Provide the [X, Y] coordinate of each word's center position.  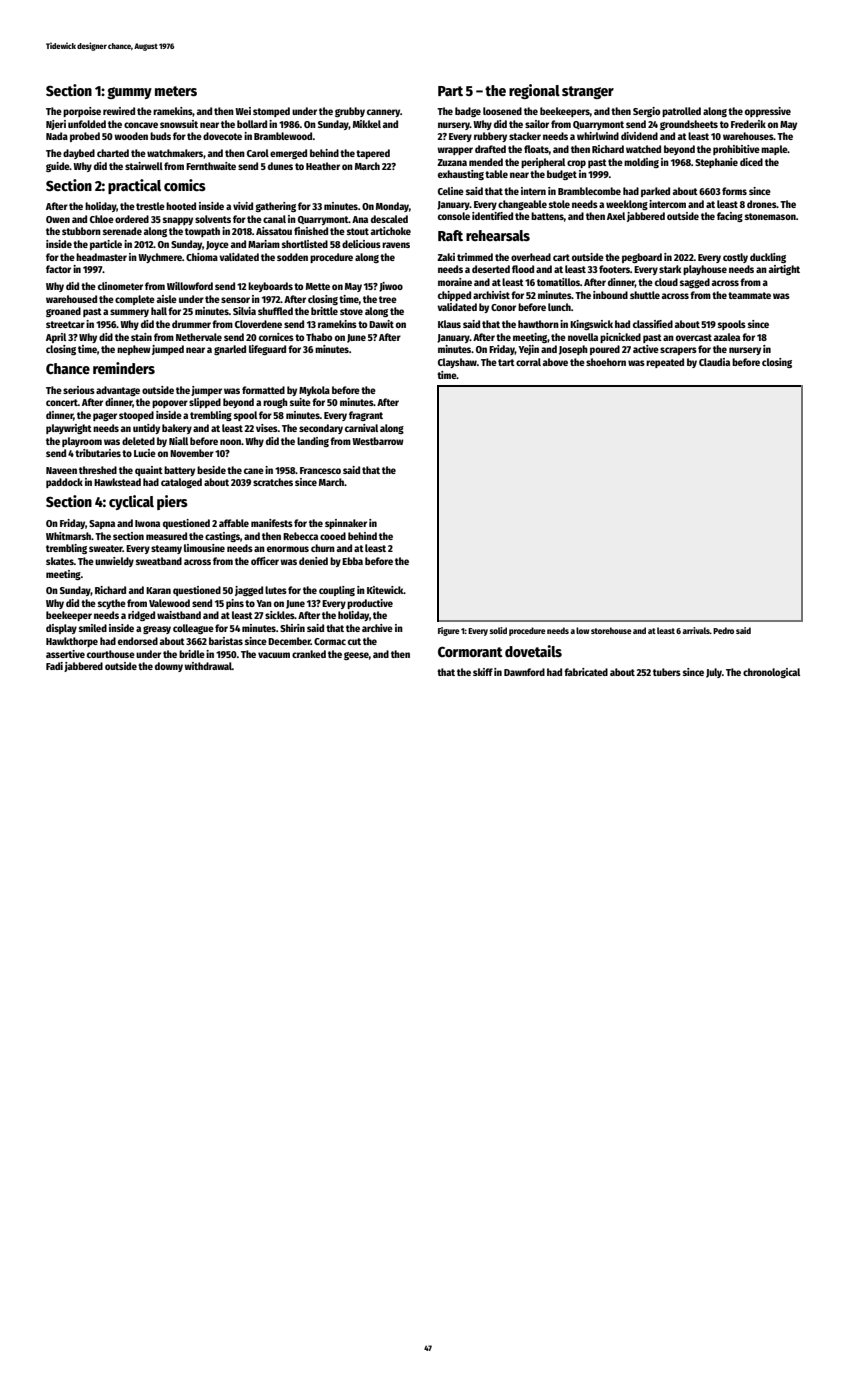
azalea [726, 337]
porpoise [82, 112]
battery [179, 471]
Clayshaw [457, 363]
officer [265, 561]
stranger [588, 92]
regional [534, 91]
